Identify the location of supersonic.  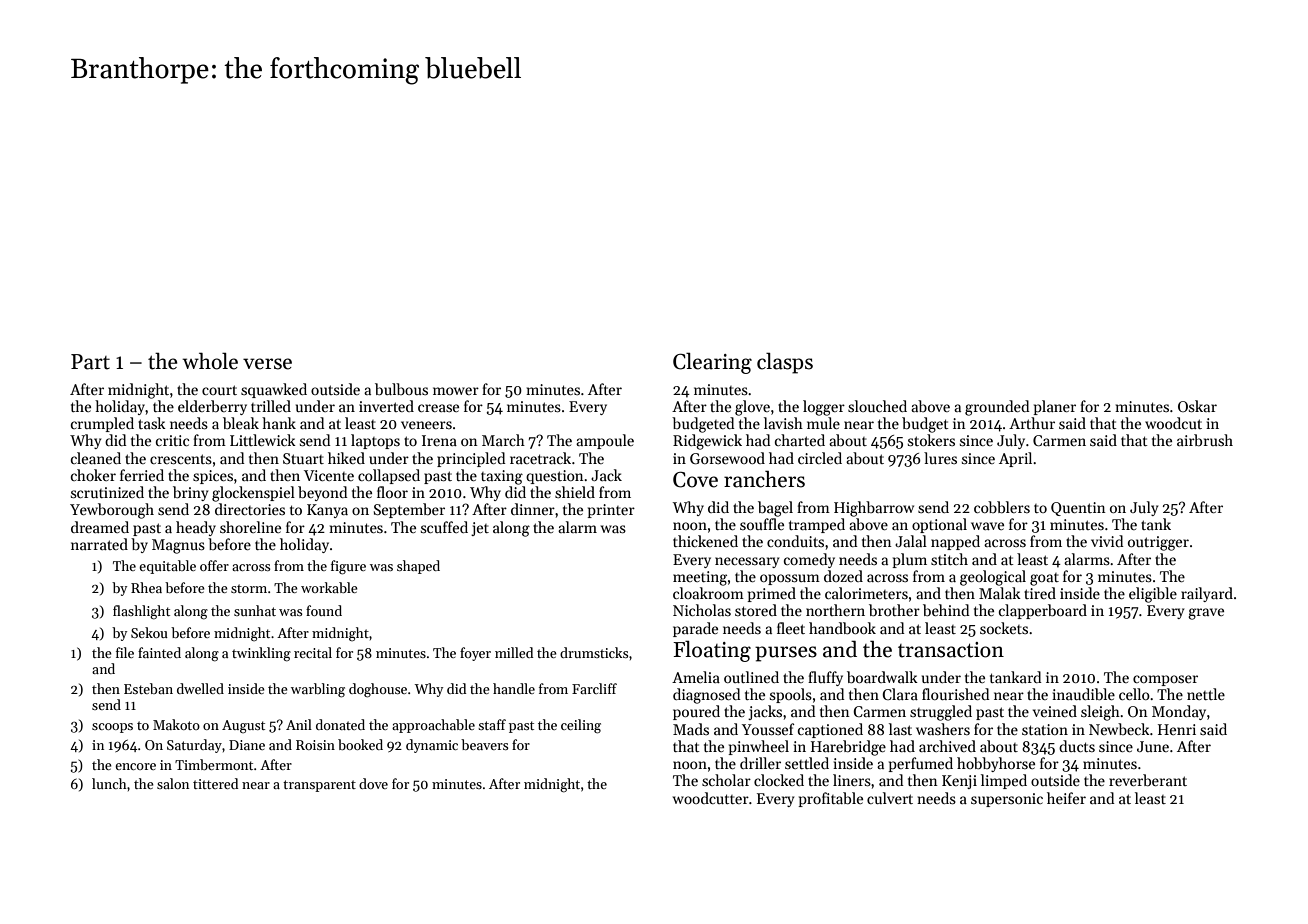
(1007, 800).
